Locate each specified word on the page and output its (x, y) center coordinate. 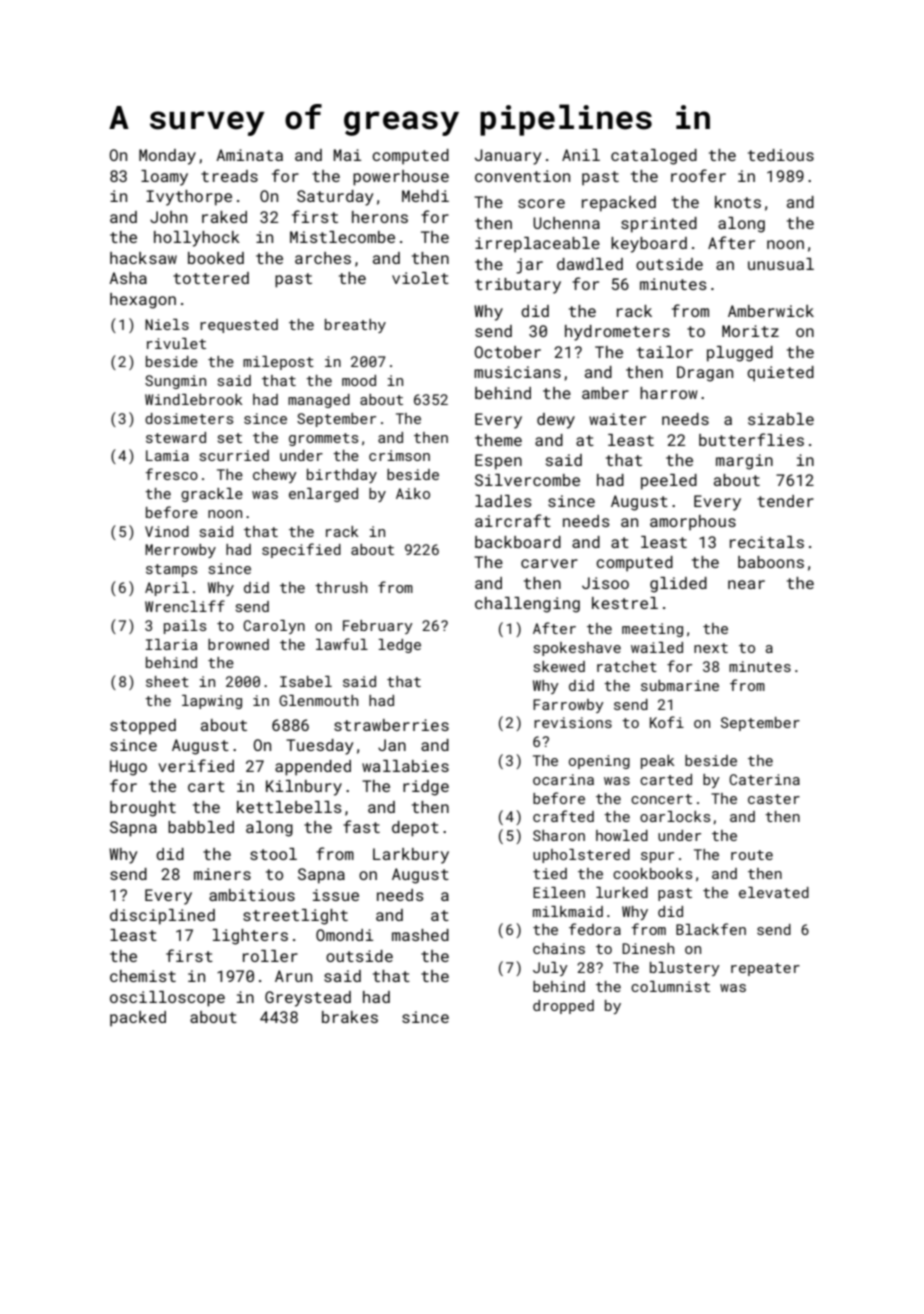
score (541, 203)
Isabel (306, 681)
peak (658, 762)
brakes (350, 1017)
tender (785, 501)
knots (738, 202)
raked (224, 217)
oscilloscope (167, 999)
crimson (399, 455)
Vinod (167, 531)
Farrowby (568, 706)
